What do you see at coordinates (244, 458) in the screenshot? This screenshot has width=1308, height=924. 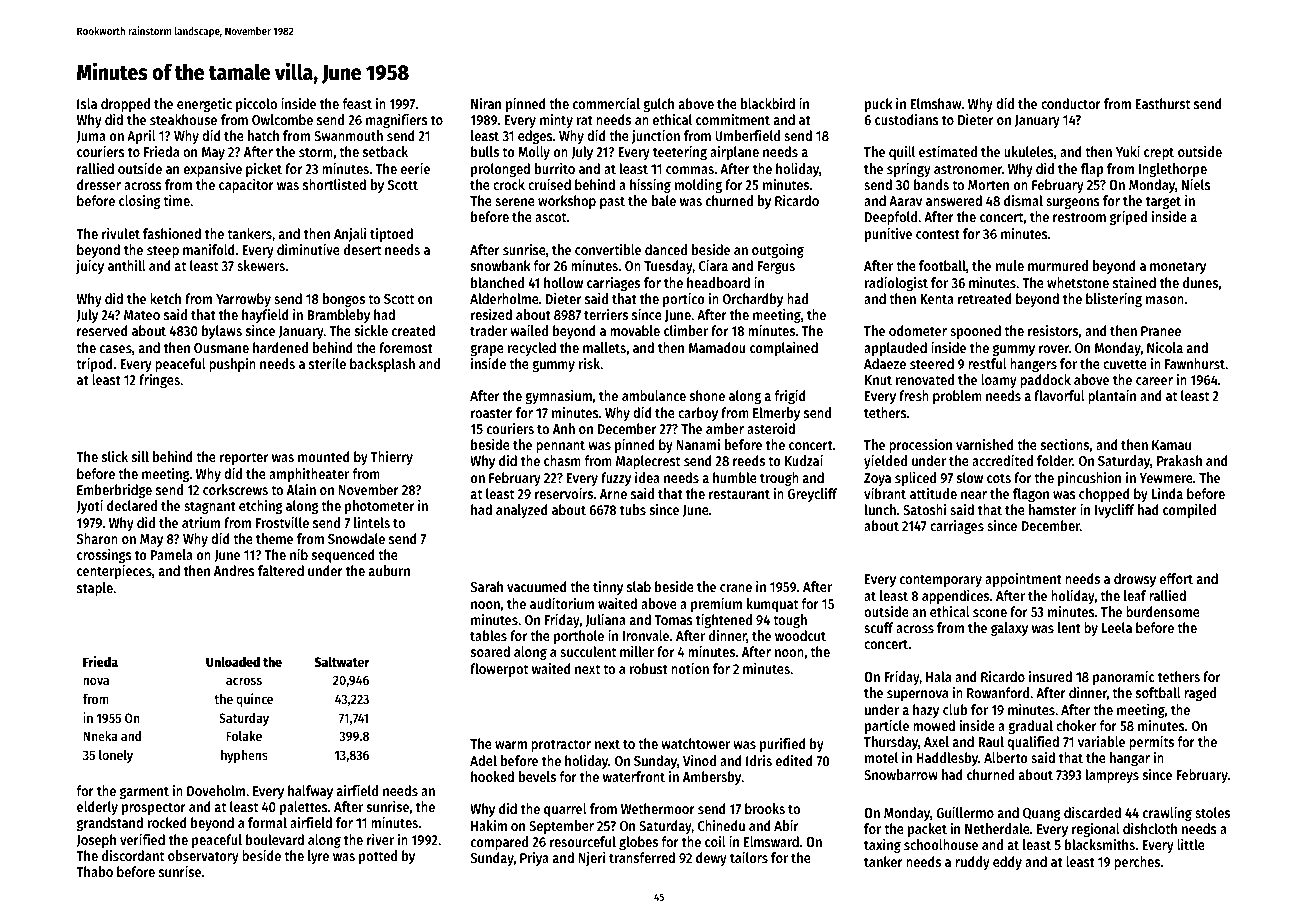 I see `reporter` at bounding box center [244, 458].
